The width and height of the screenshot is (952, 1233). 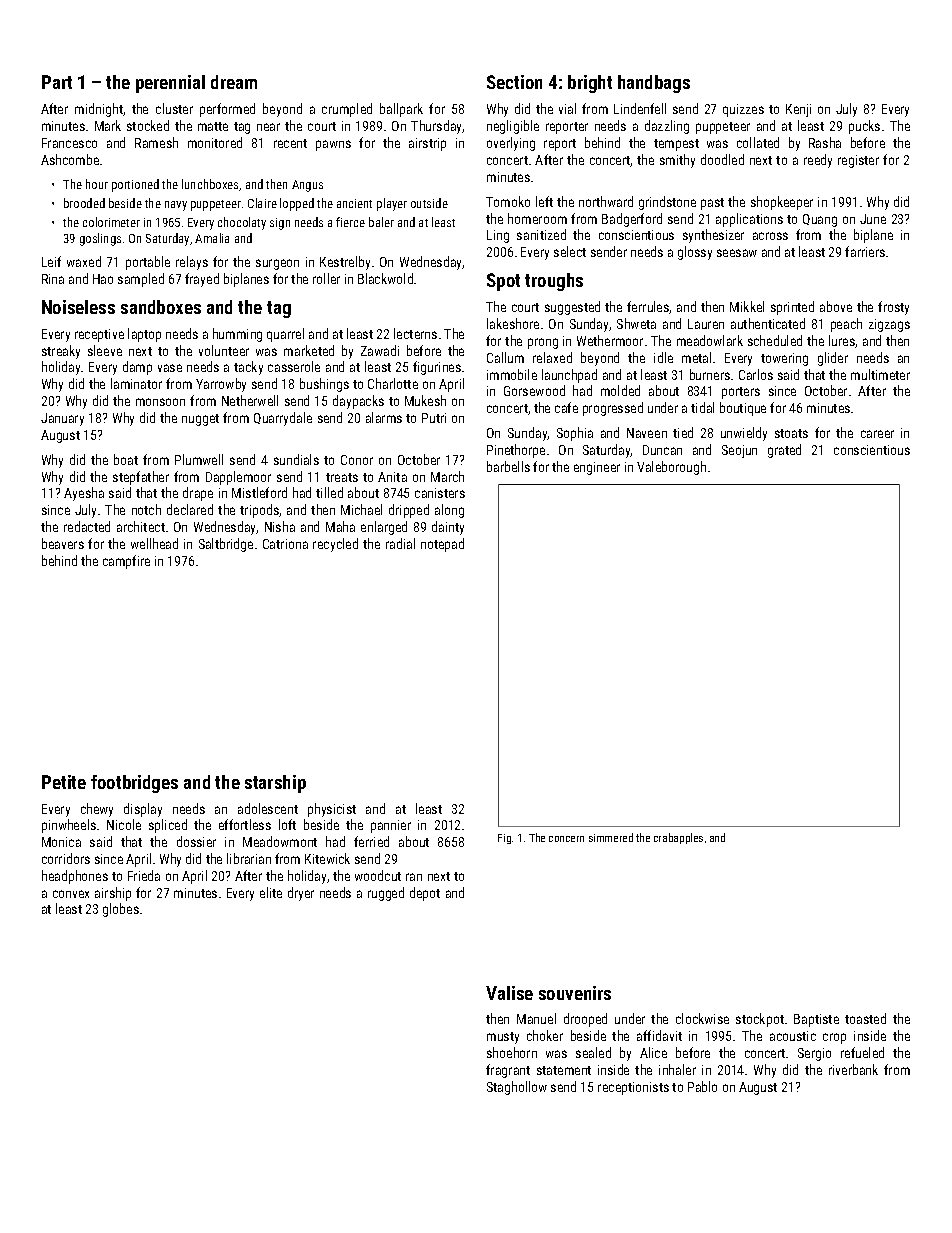 What do you see at coordinates (271, 892) in the screenshot?
I see `elite` at bounding box center [271, 892].
